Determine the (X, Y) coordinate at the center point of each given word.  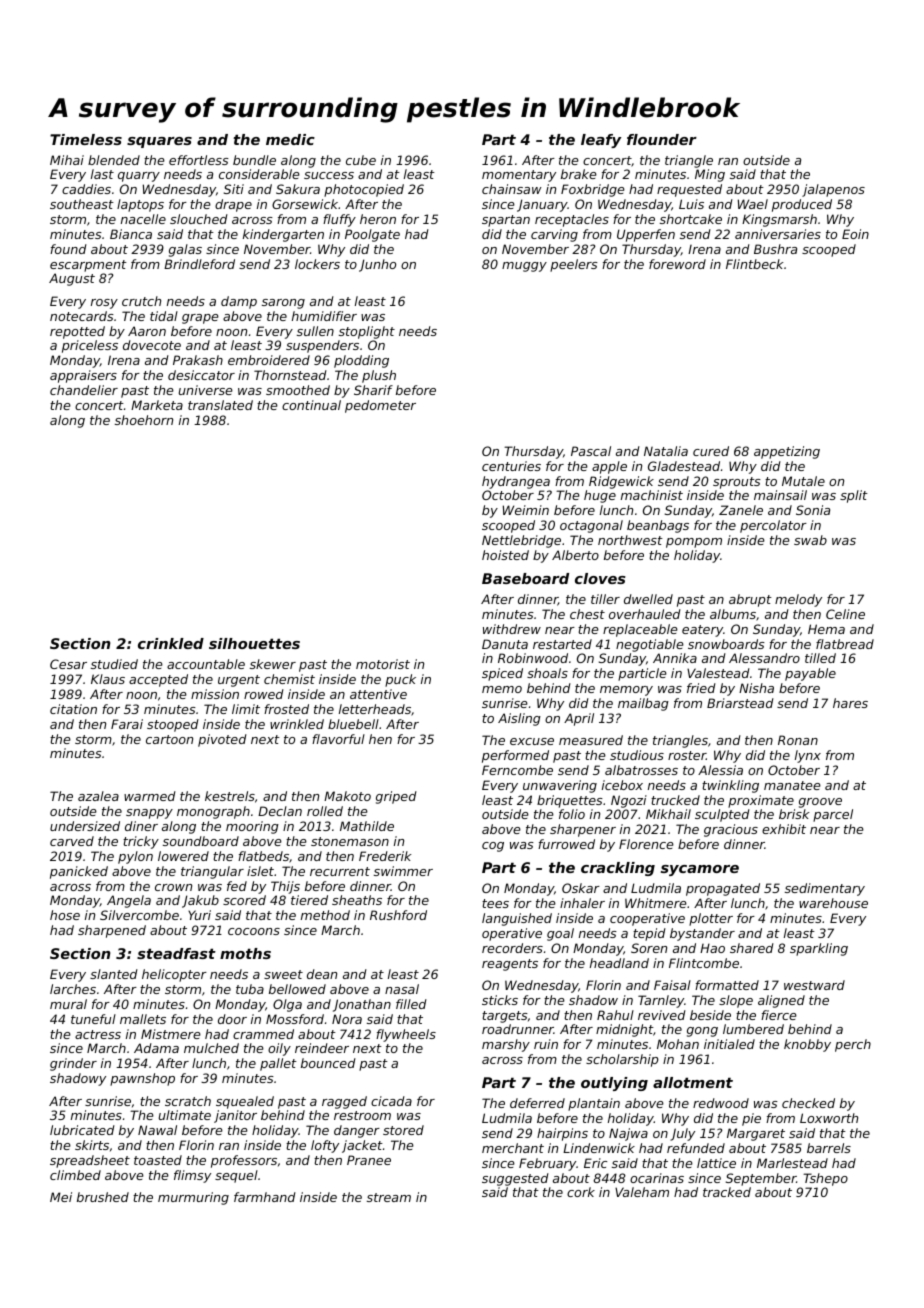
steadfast (176, 953)
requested (689, 190)
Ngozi (629, 801)
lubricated (82, 1130)
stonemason (350, 841)
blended (114, 160)
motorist (383, 664)
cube (361, 160)
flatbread (845, 644)
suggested (515, 1179)
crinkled (171, 643)
